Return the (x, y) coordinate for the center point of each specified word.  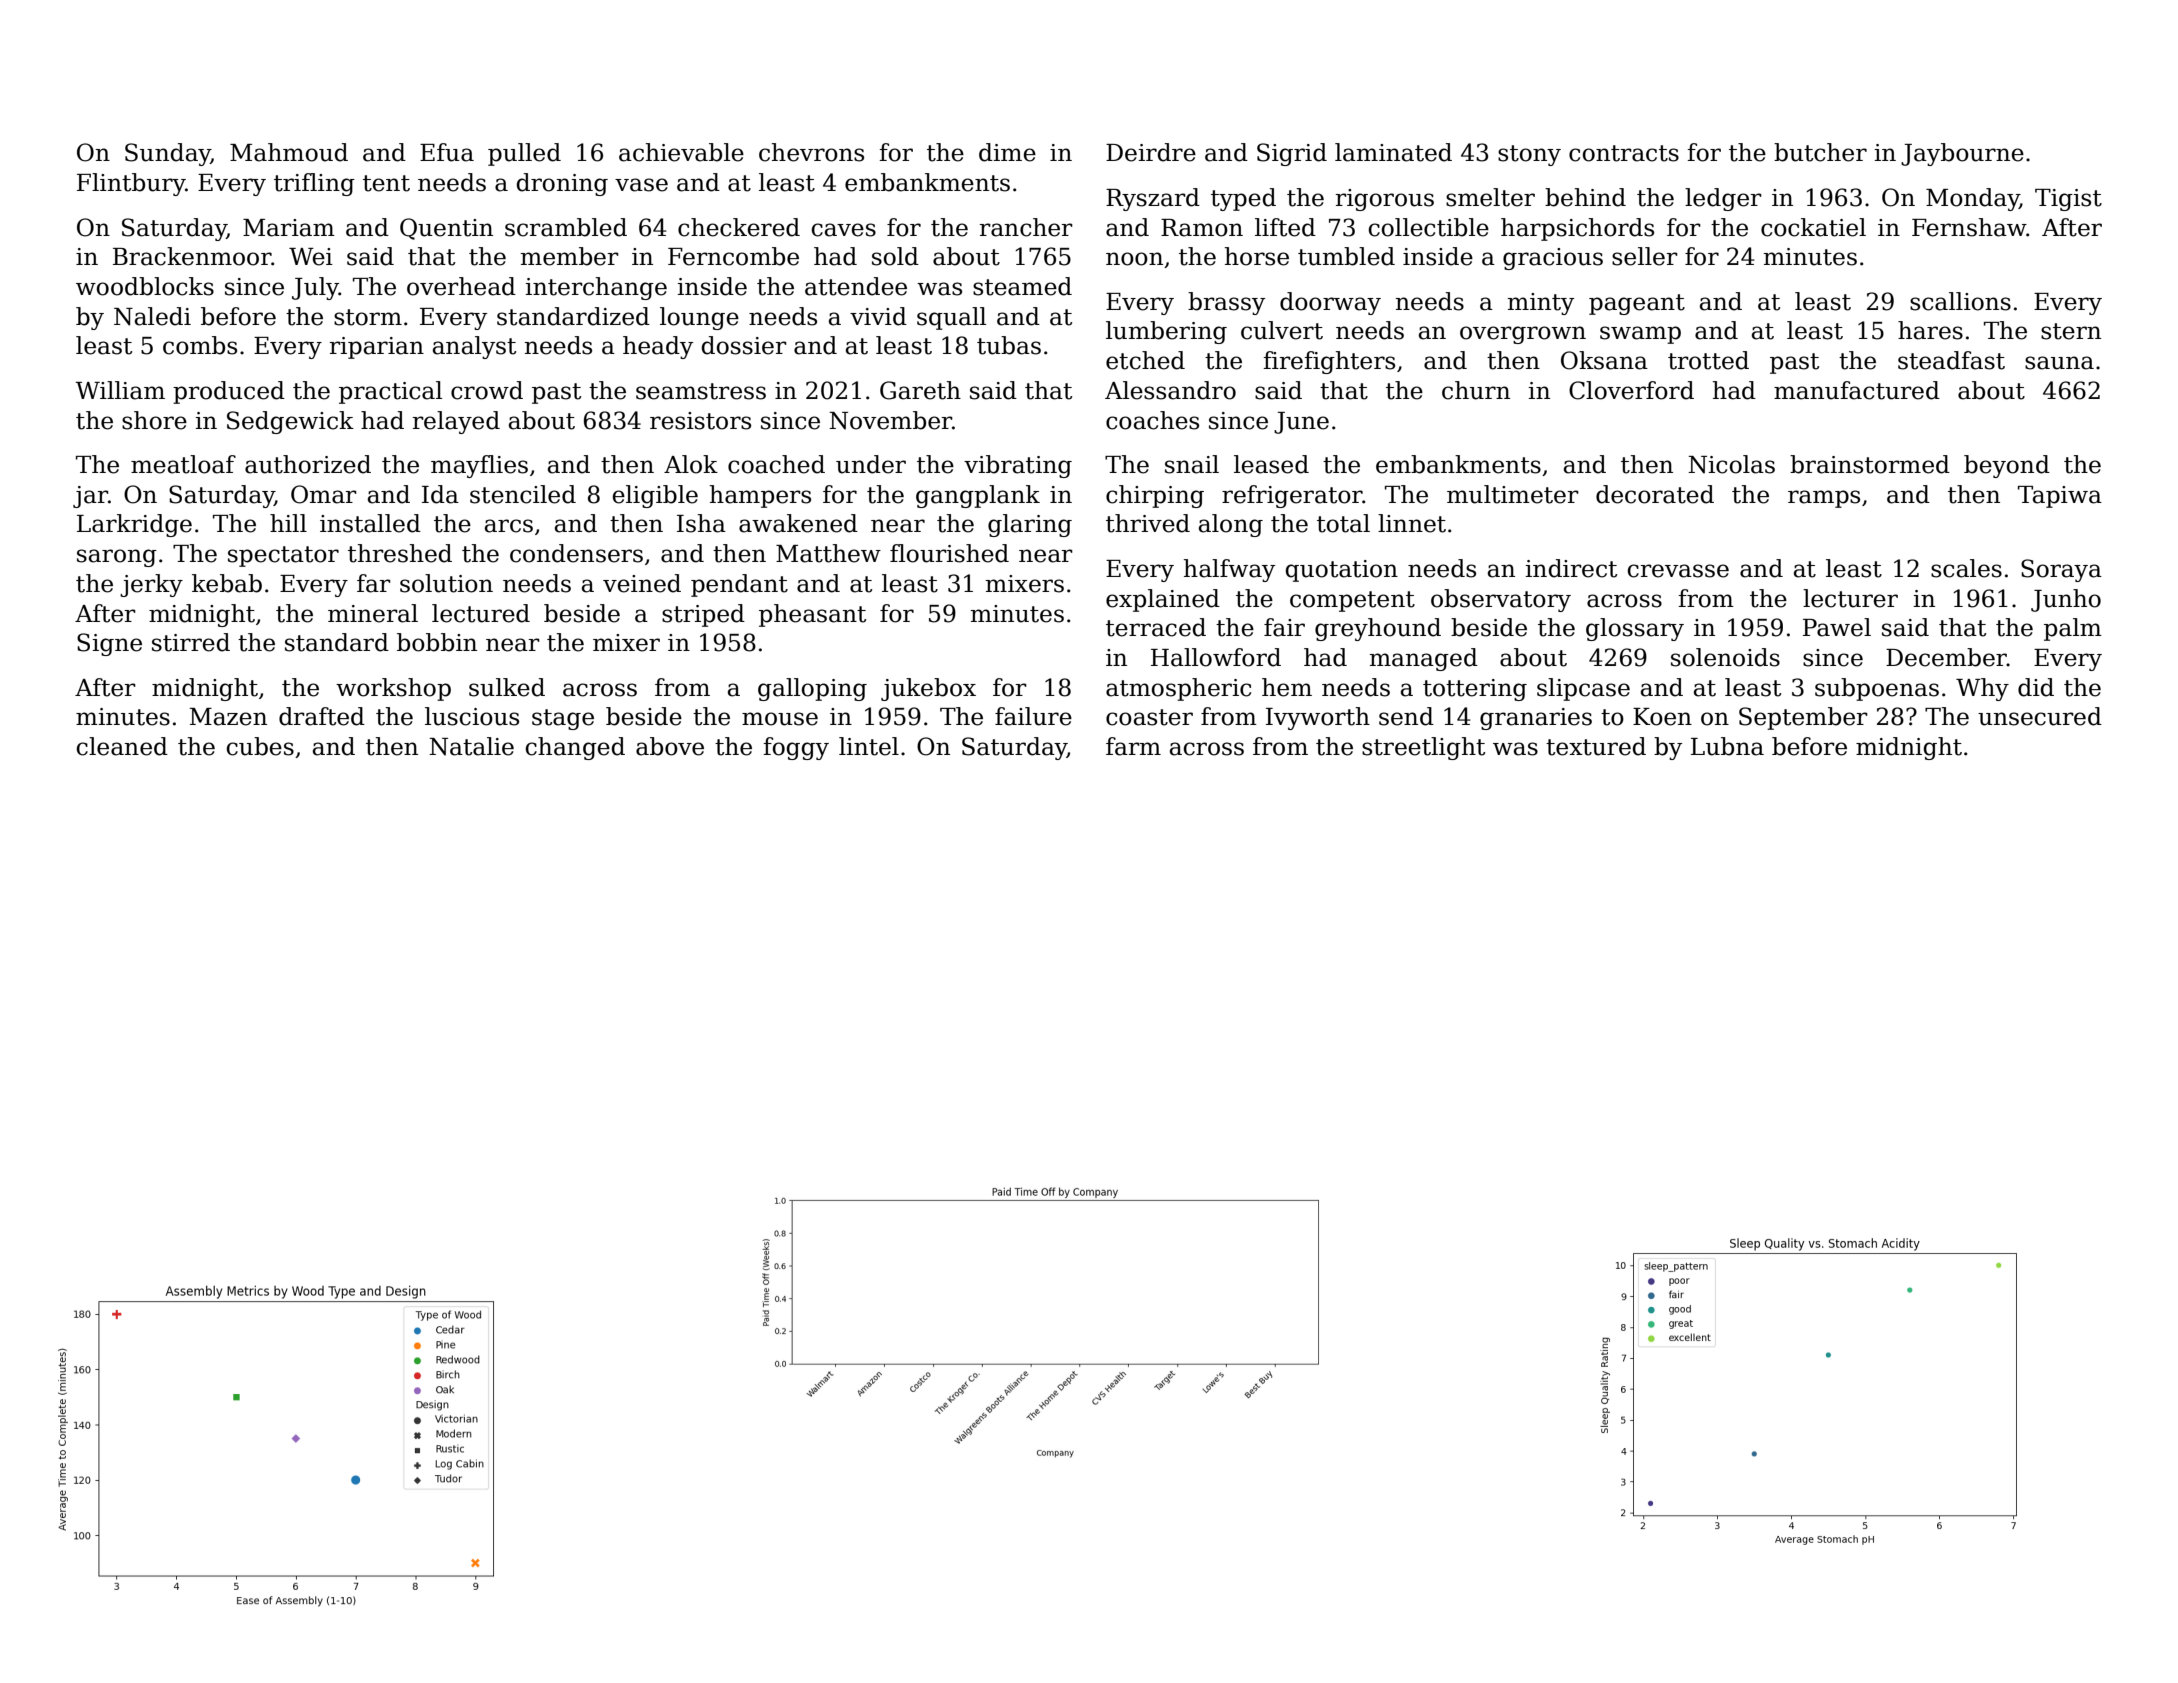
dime (1007, 152)
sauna (2059, 363)
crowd (487, 390)
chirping (1155, 496)
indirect (1571, 568)
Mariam (289, 228)
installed (370, 523)
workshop (393, 689)
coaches (1152, 420)
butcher (1820, 152)
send (1406, 716)
